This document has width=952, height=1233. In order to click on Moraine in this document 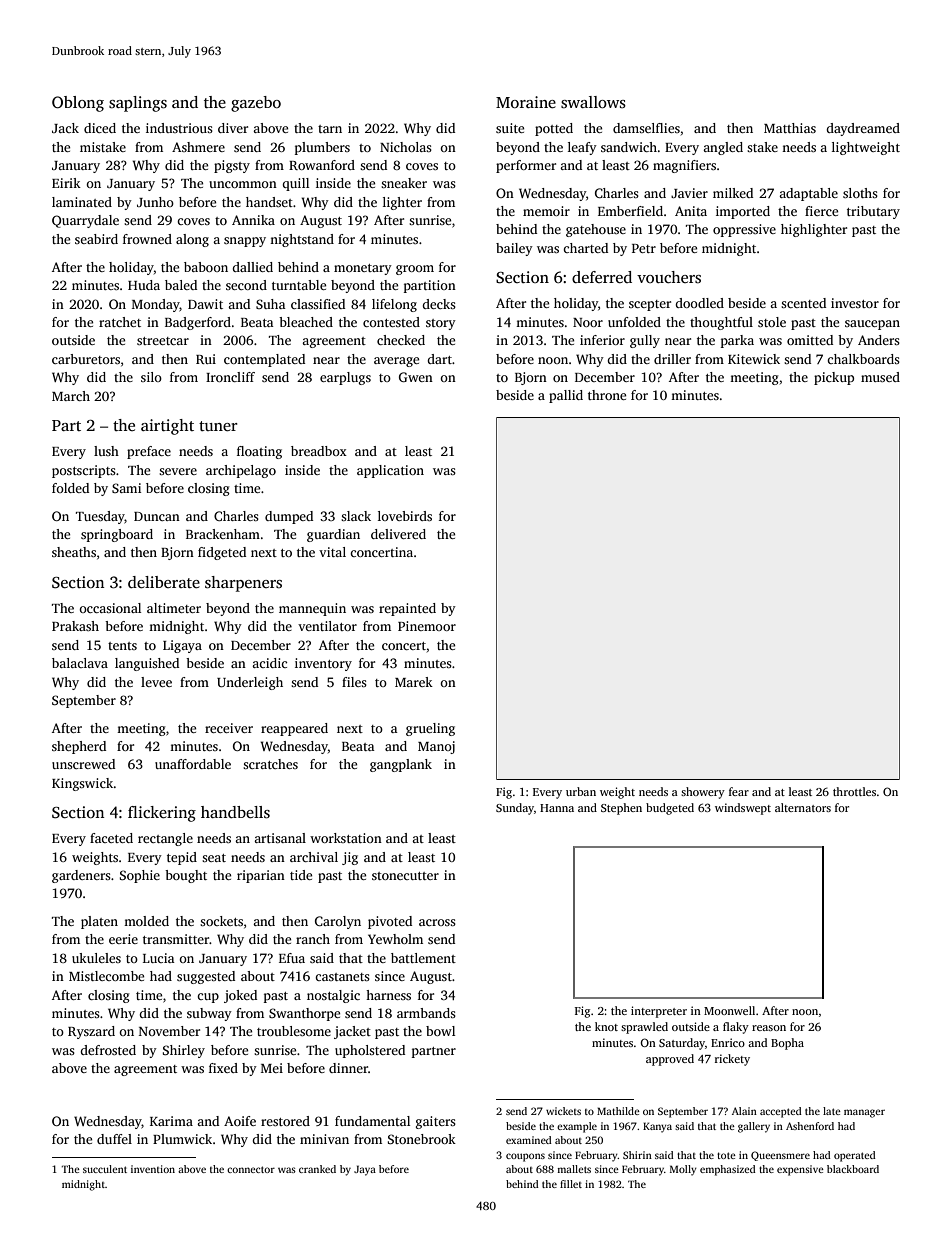, I will do `click(526, 102)`.
